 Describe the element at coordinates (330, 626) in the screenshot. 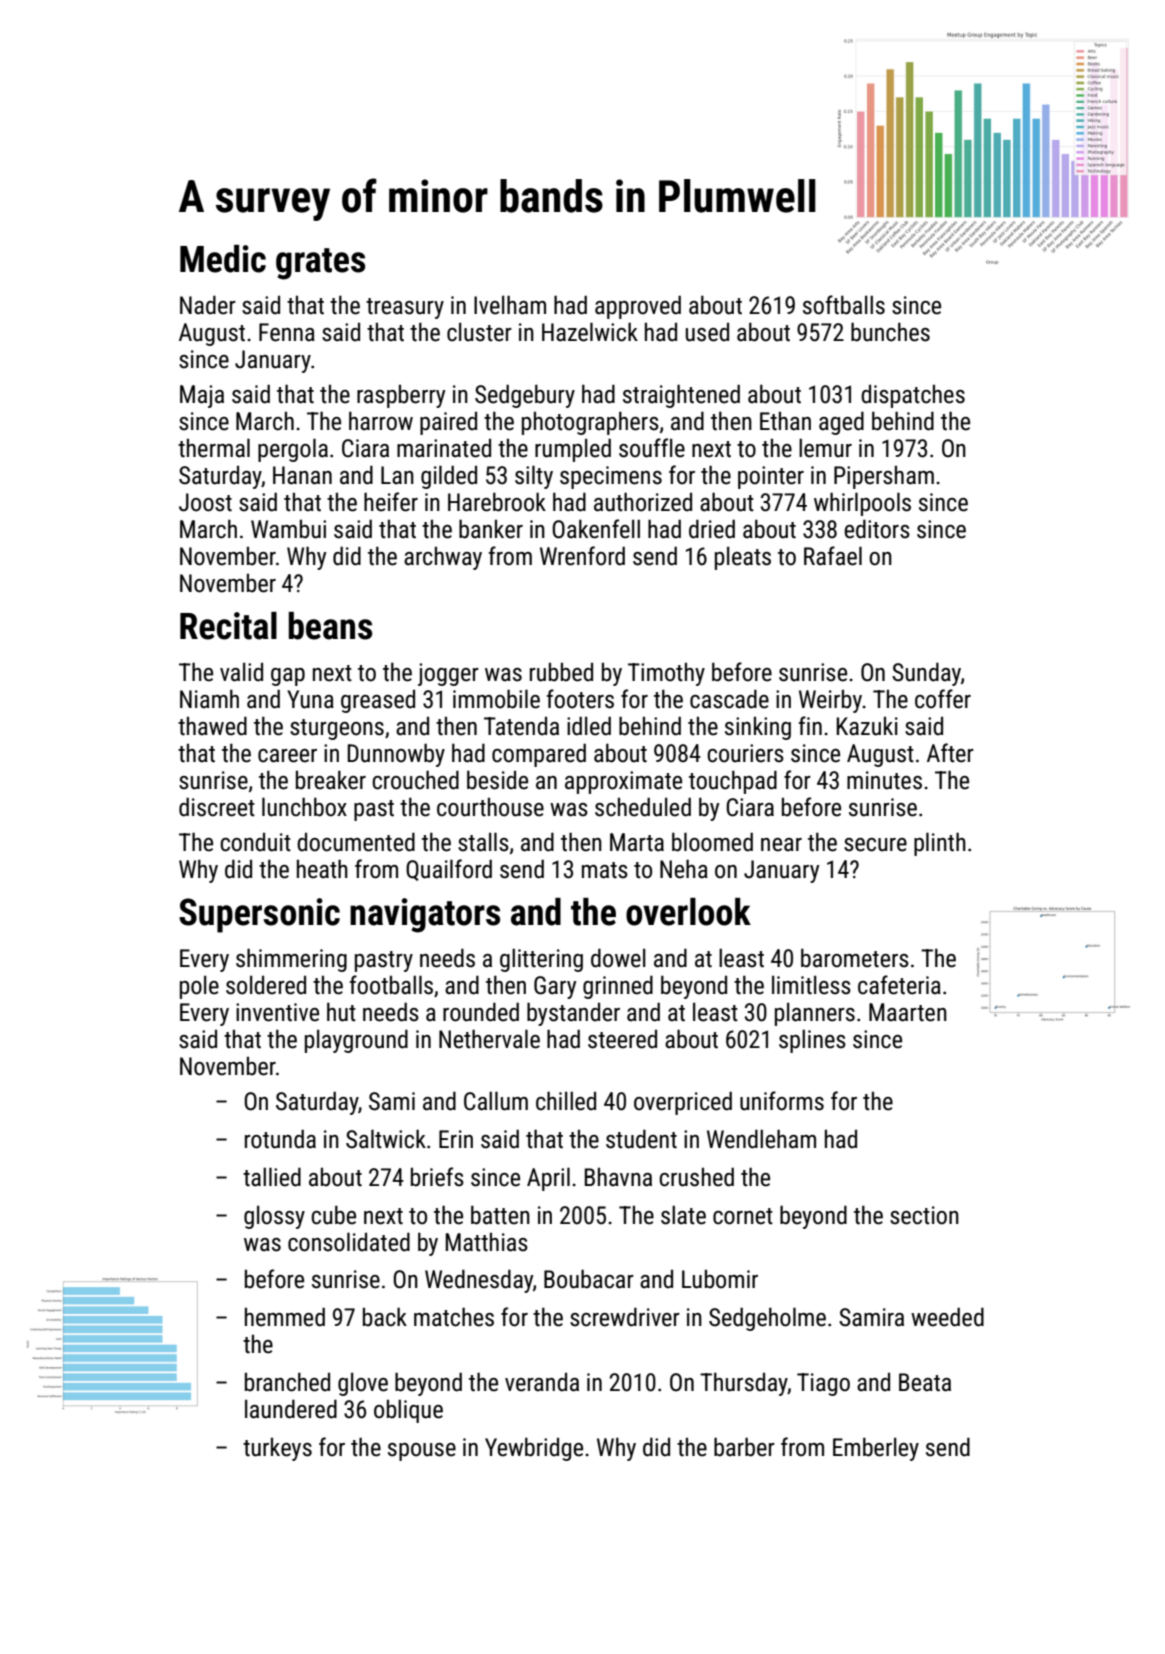

I see `beans` at that location.
